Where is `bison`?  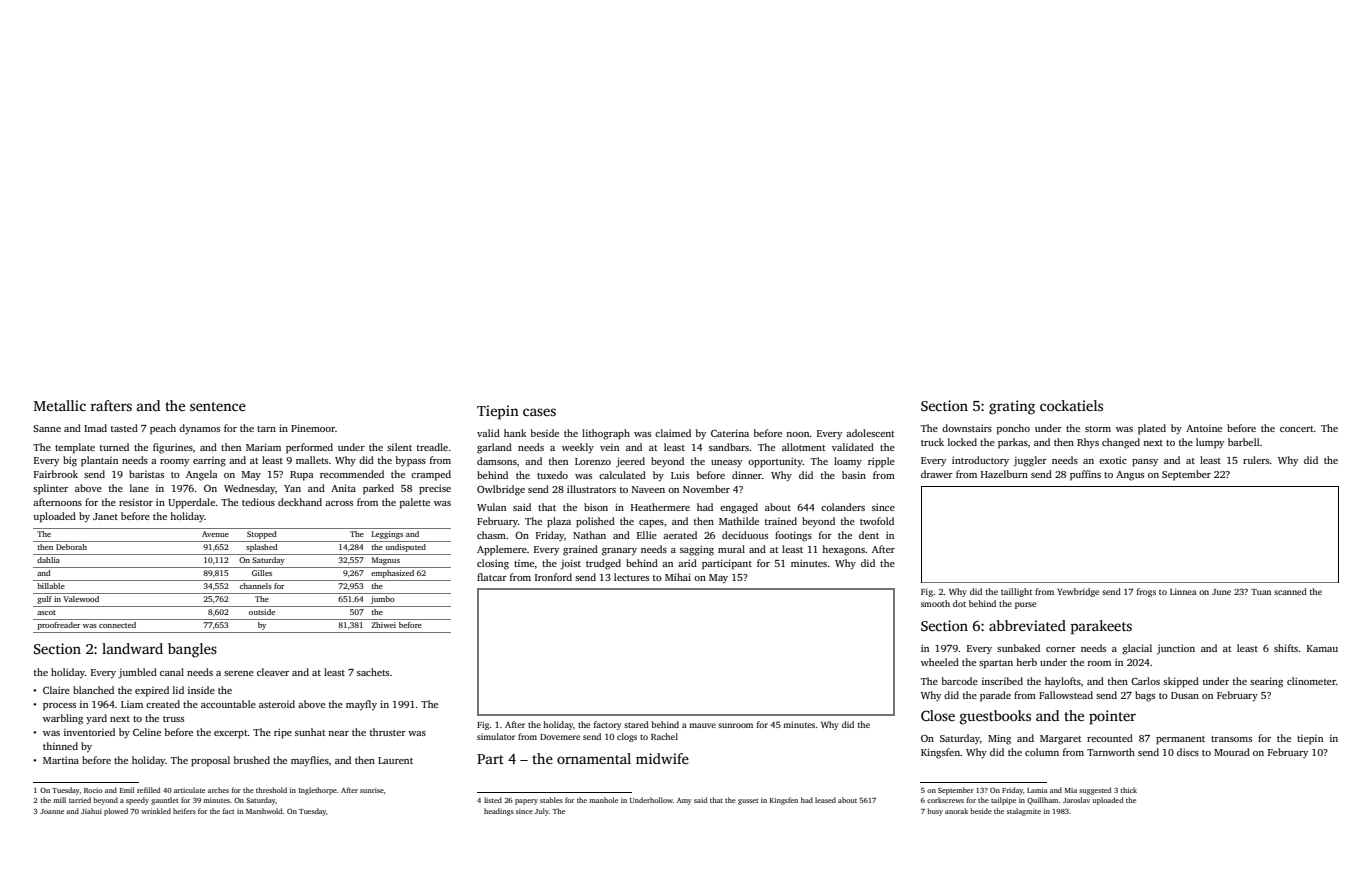 bison is located at coordinates (596, 507).
